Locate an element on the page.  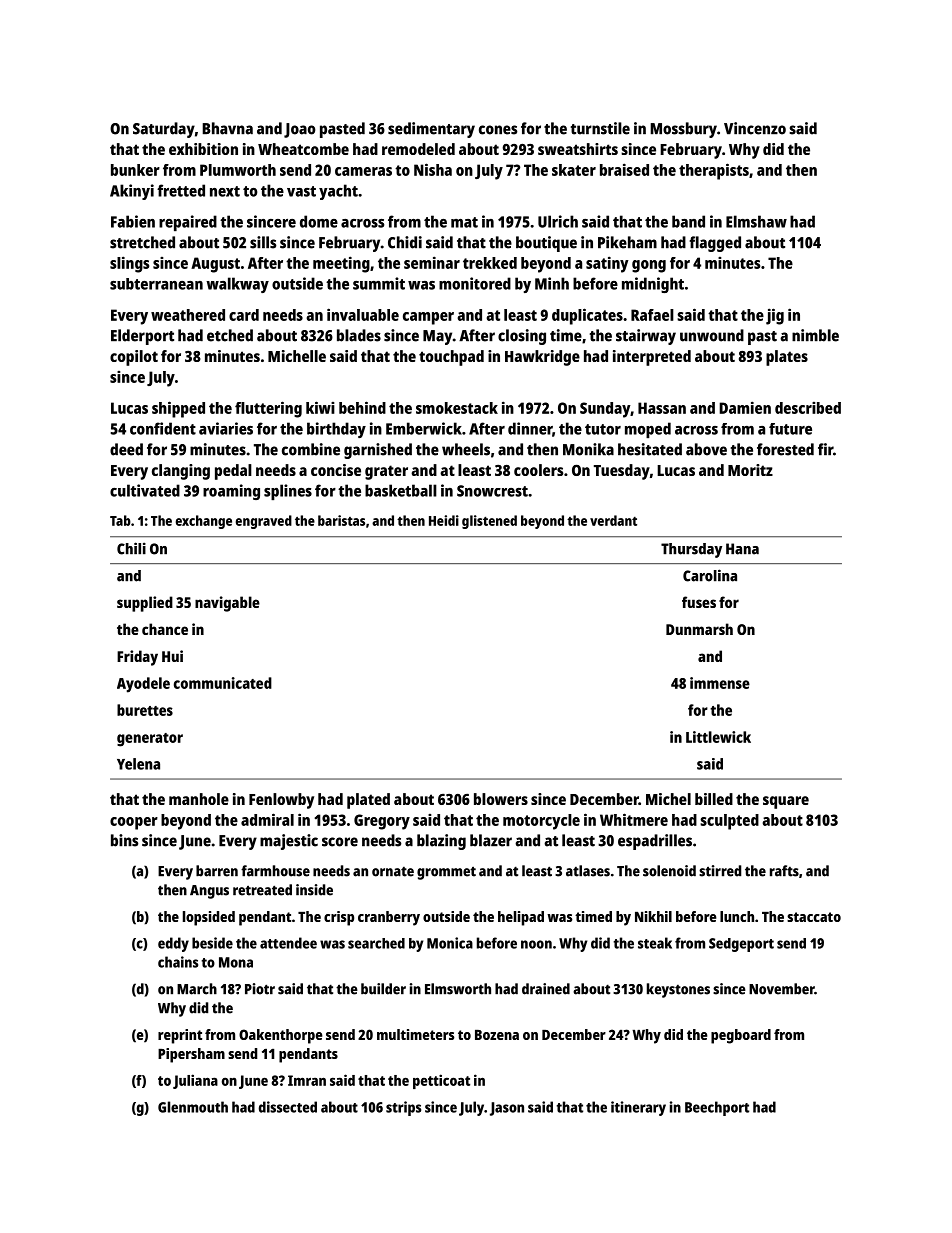
cultivated is located at coordinates (145, 490).
